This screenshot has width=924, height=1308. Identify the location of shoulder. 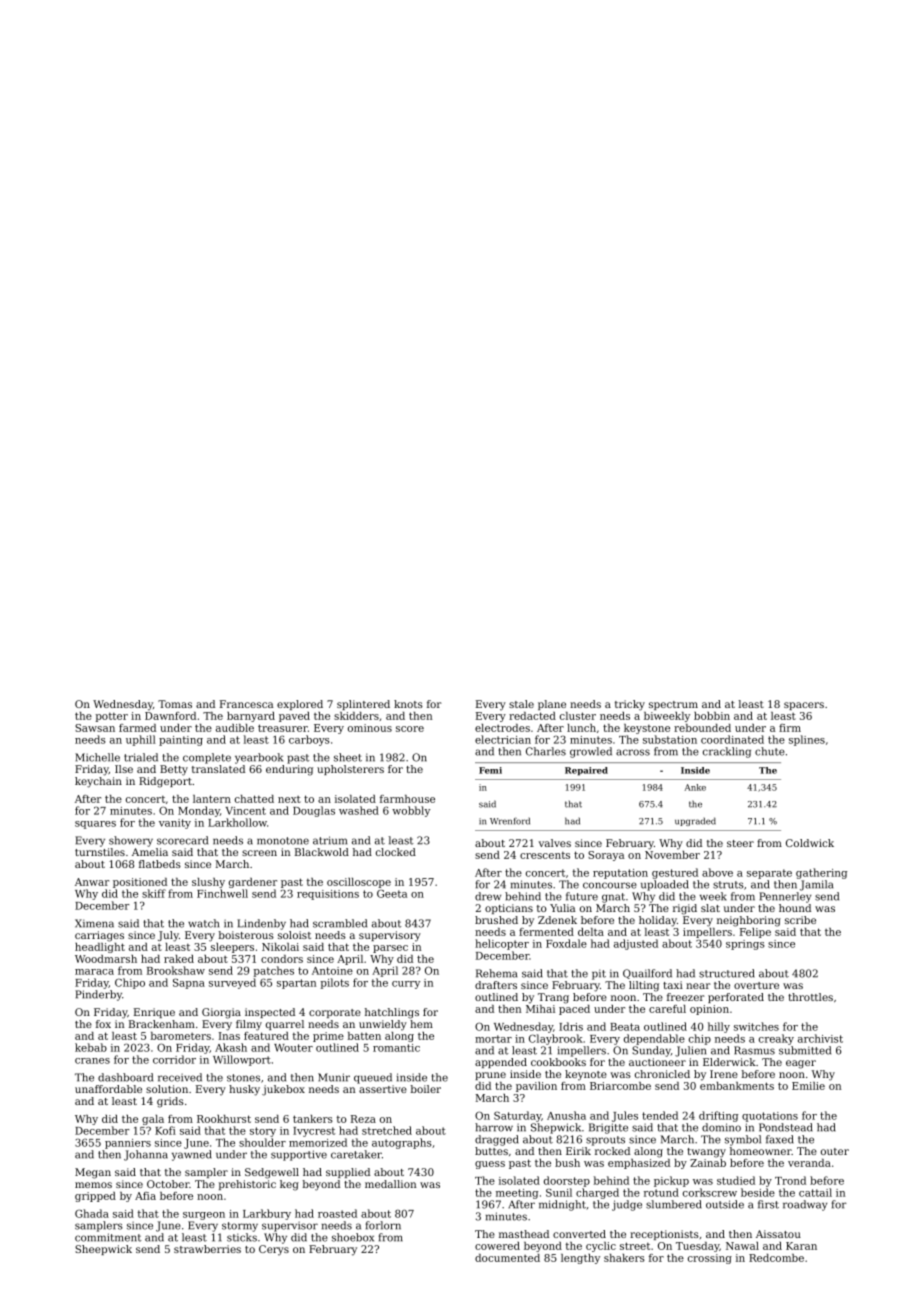
(262, 1142).
